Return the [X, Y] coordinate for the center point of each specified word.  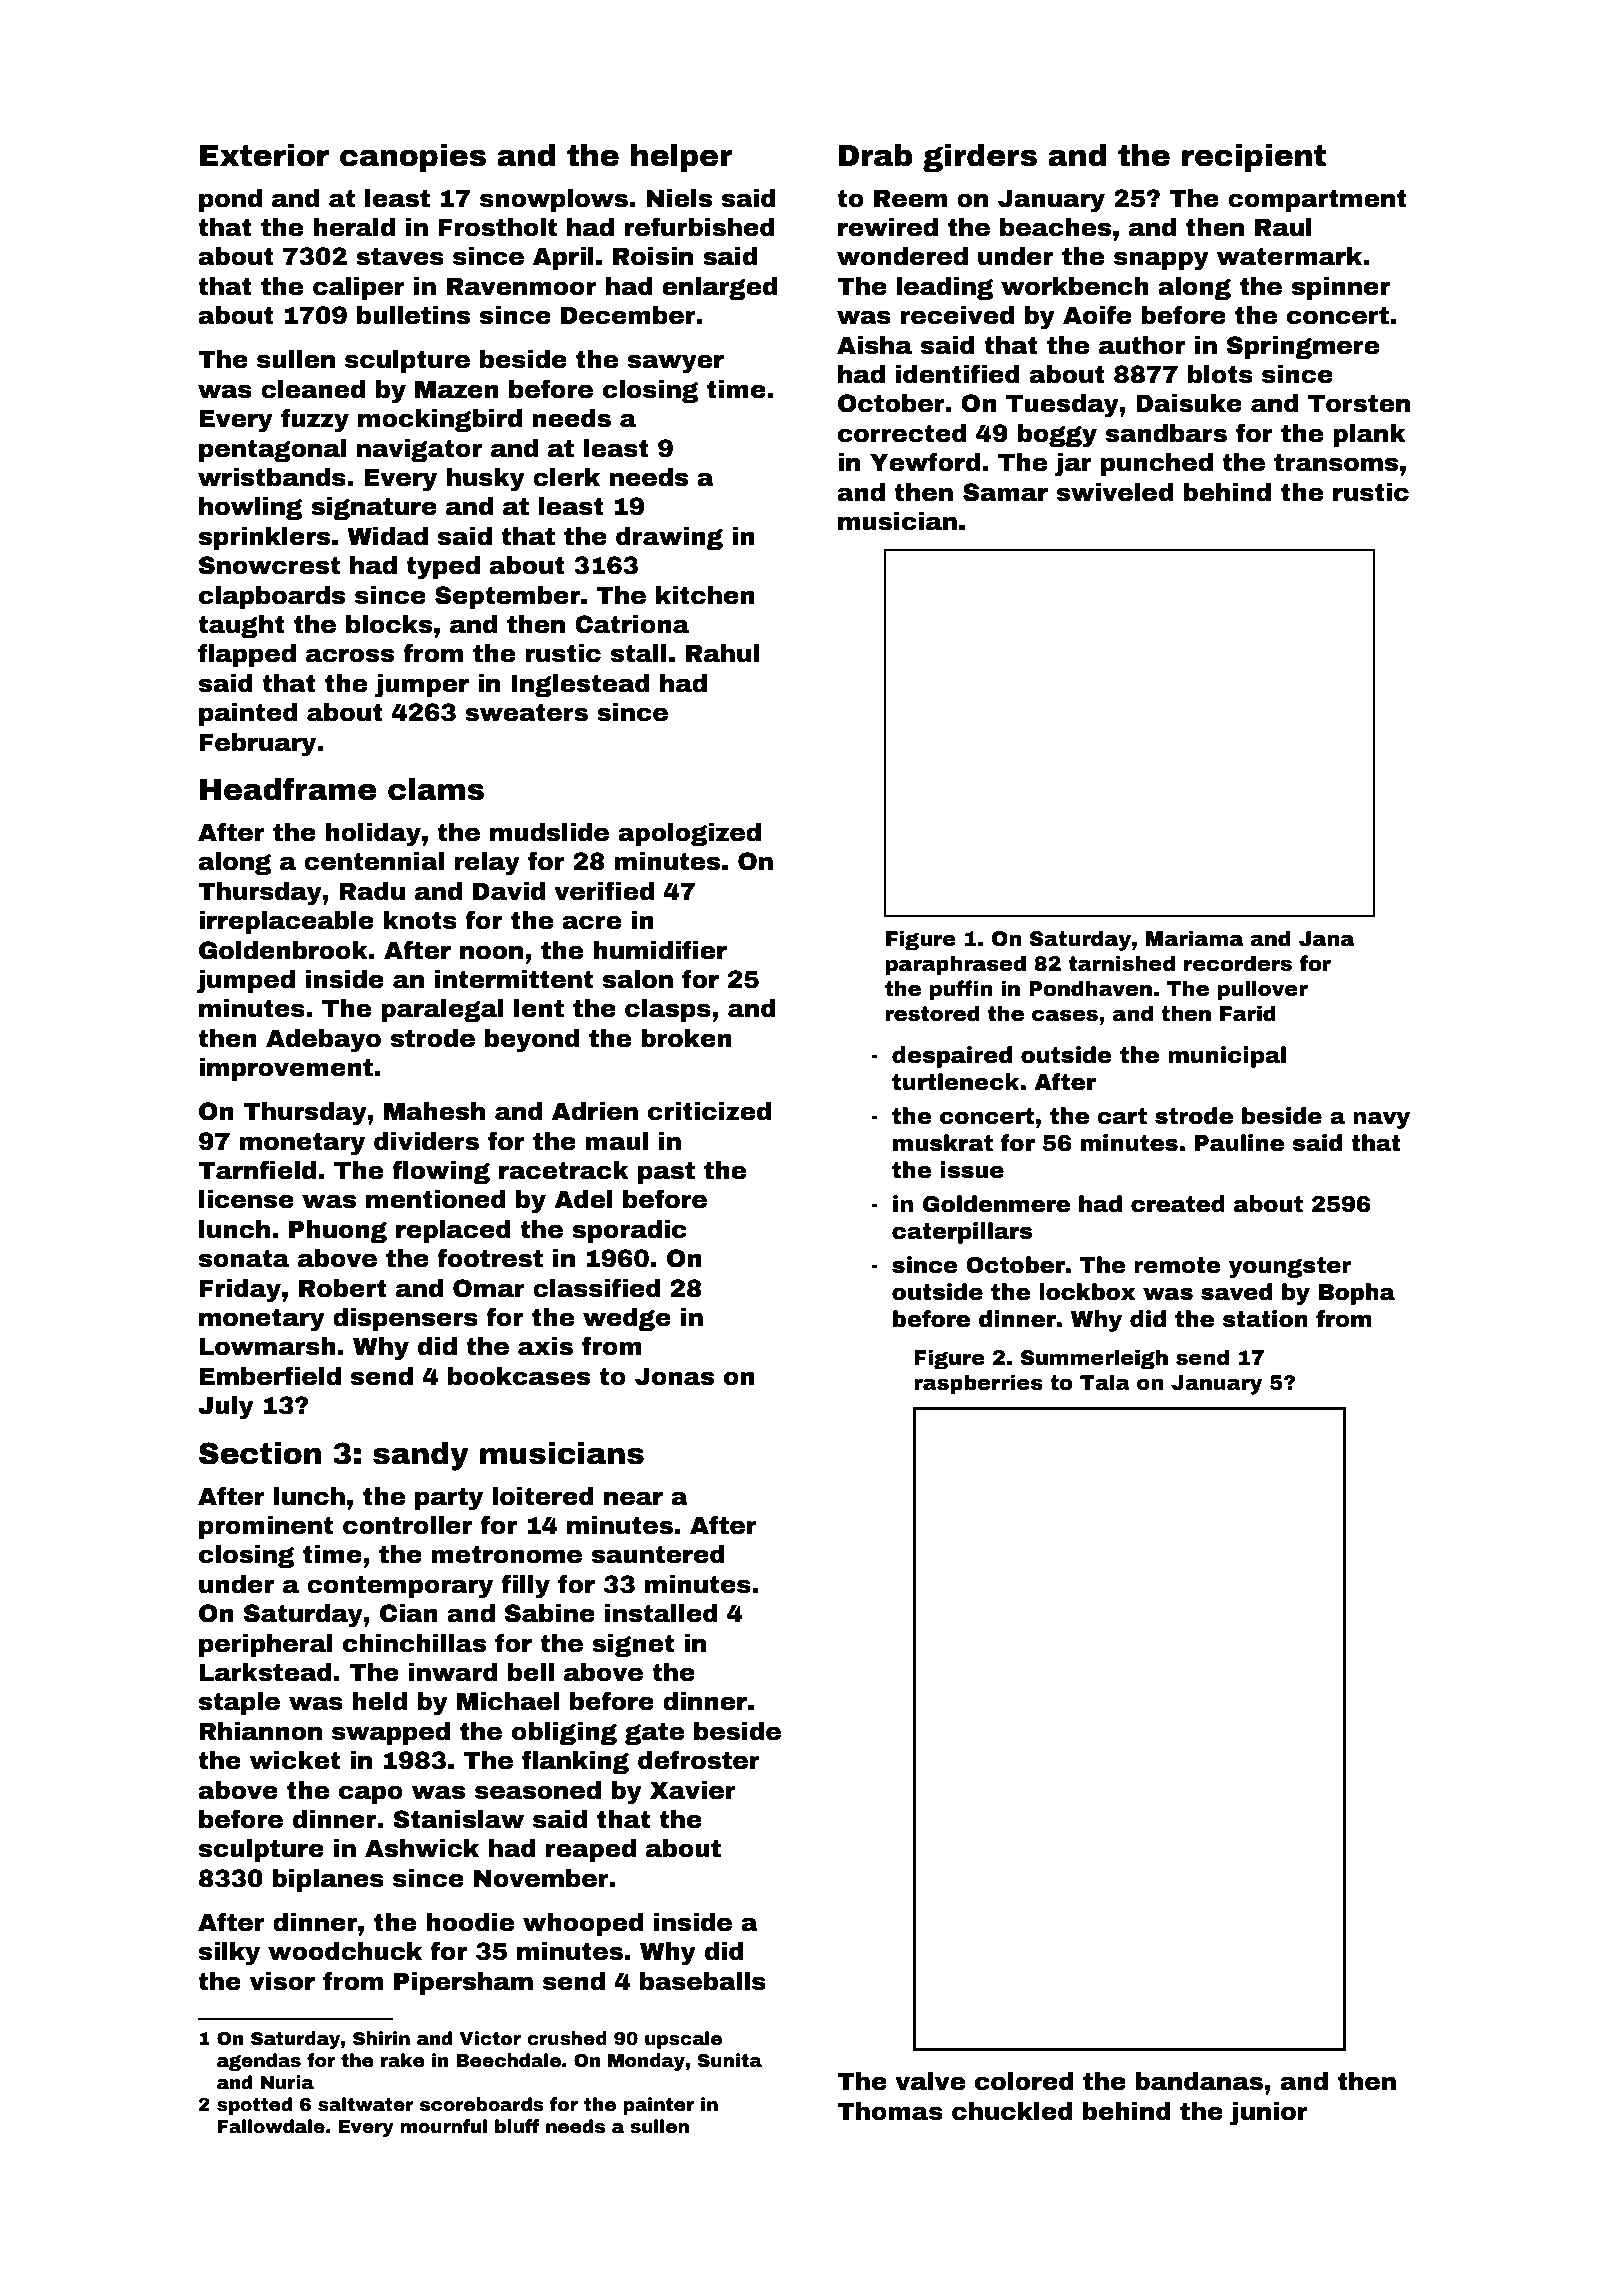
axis [545, 1346]
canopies [413, 158]
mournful [443, 2126]
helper [681, 158]
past [666, 1172]
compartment [1317, 200]
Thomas [890, 2111]
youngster [1290, 1267]
